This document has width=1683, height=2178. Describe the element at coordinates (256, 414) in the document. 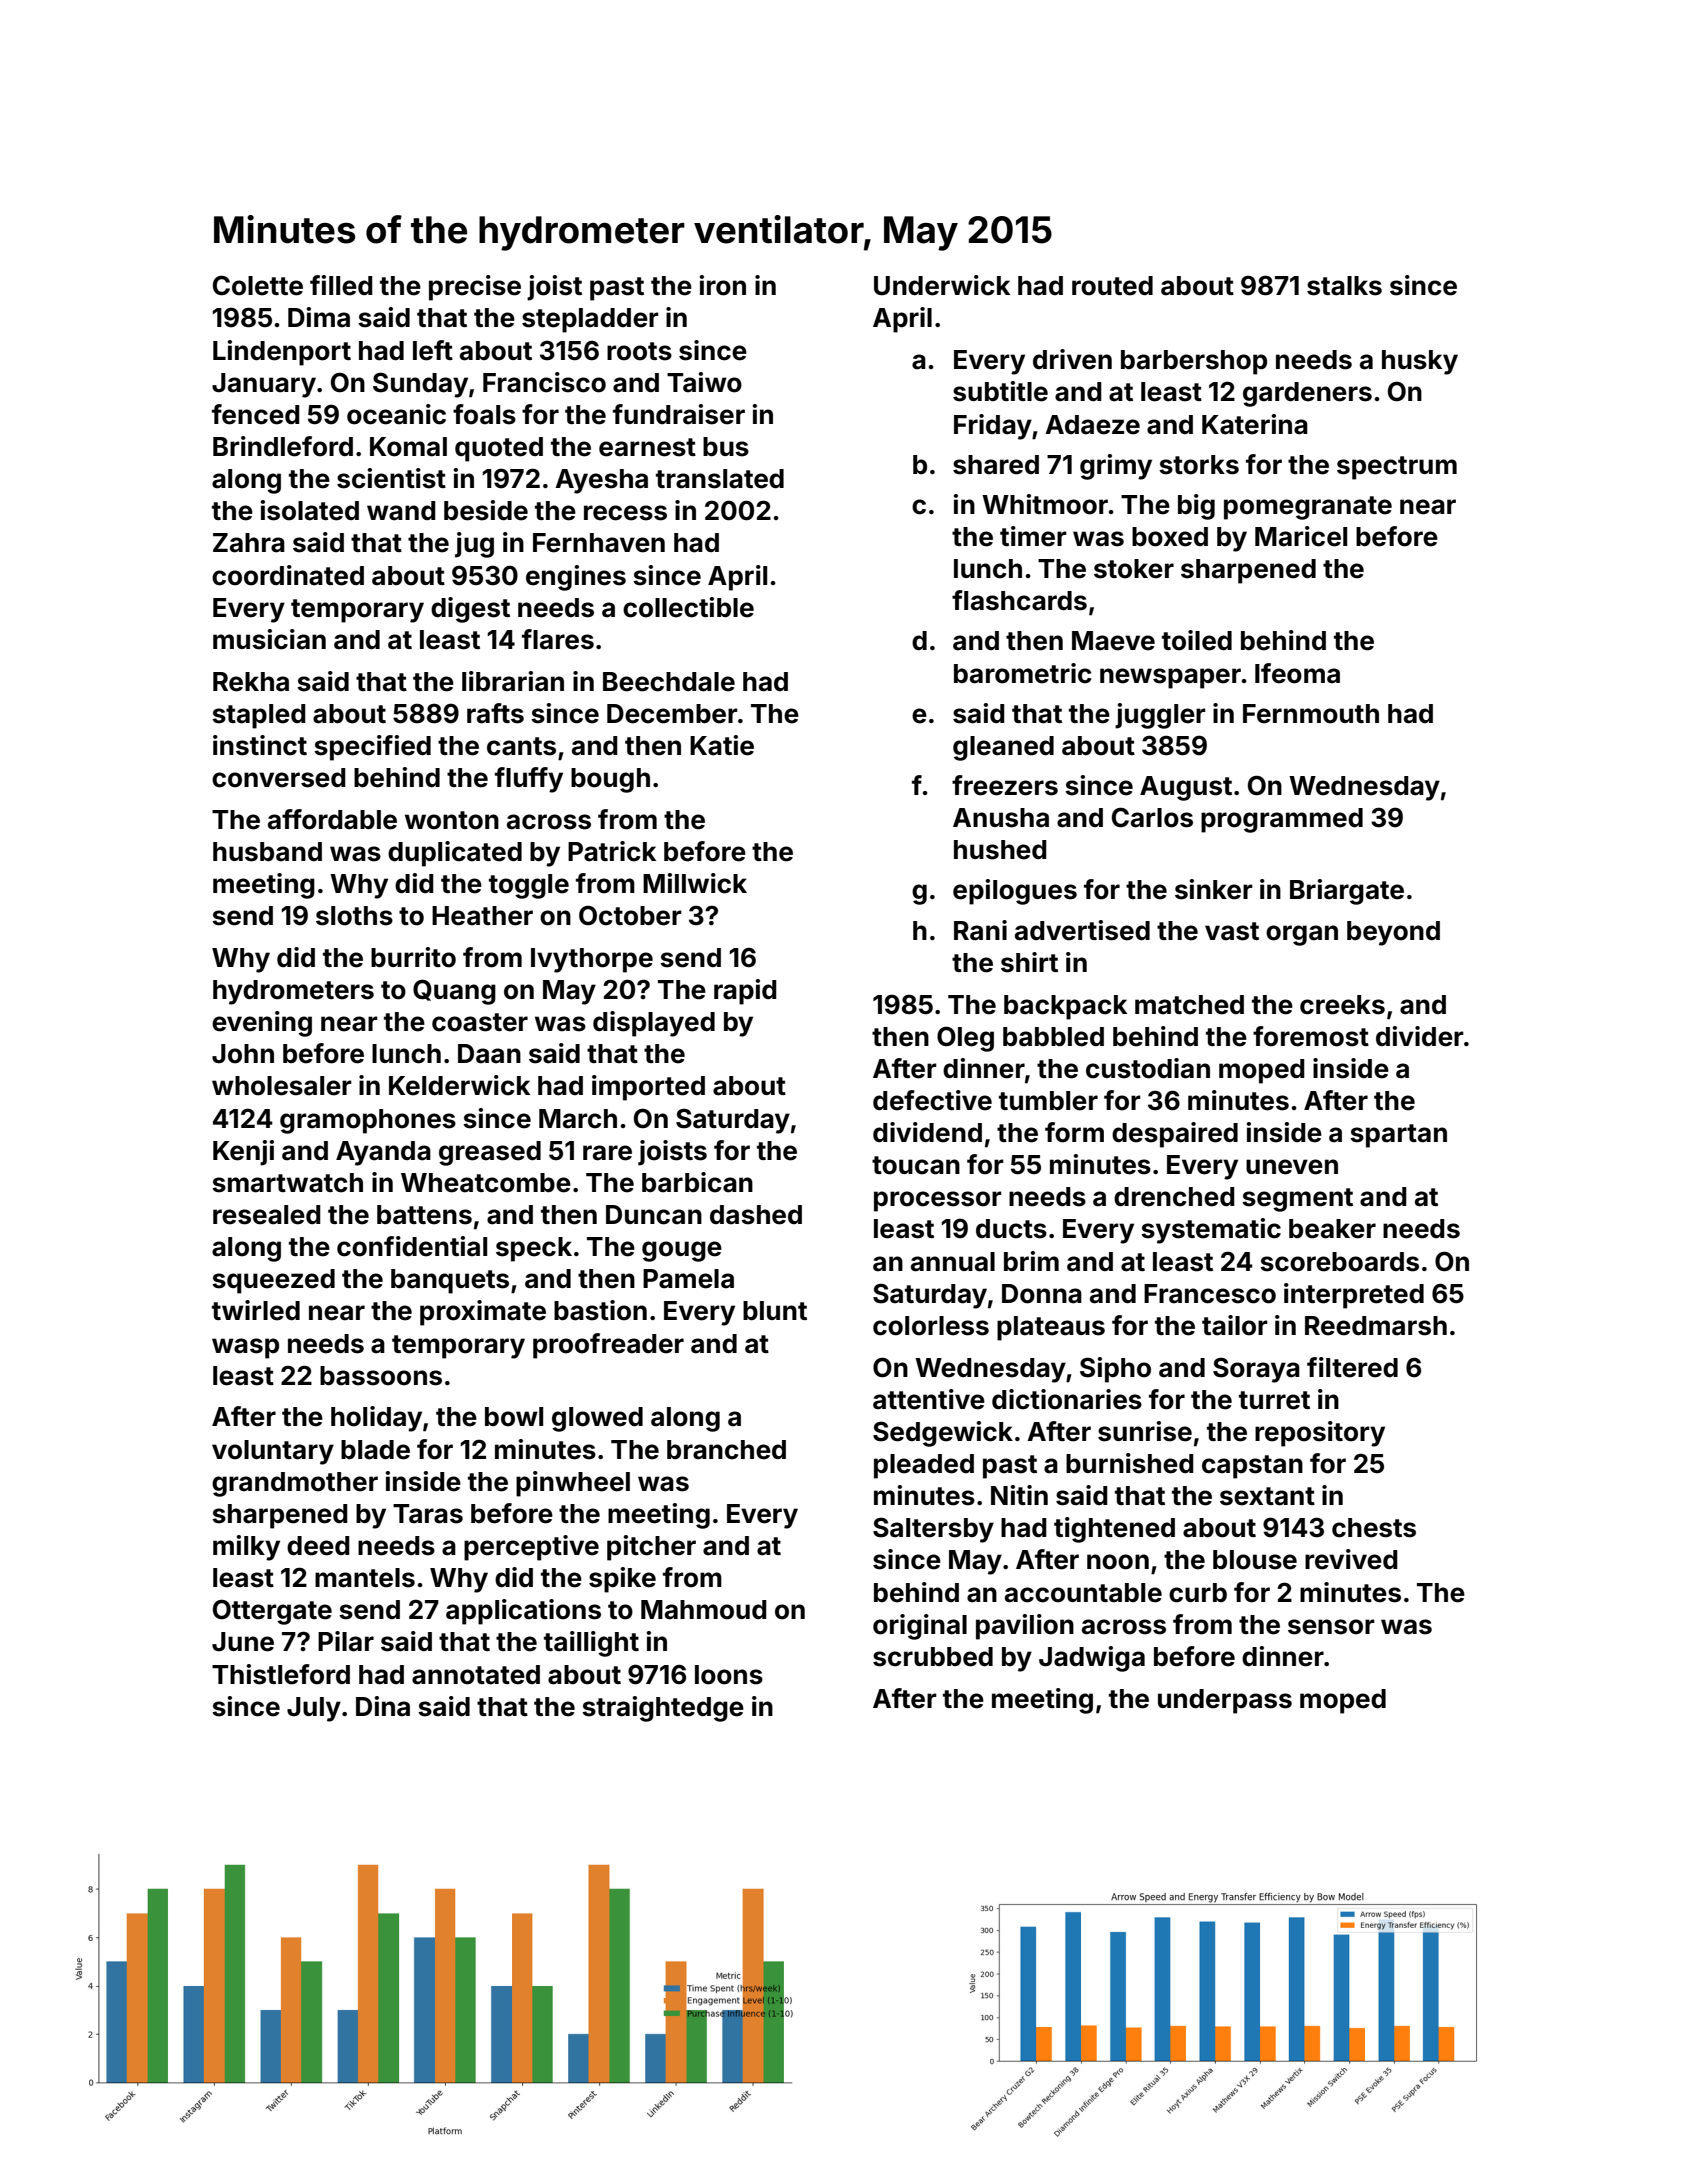

I see `fenced` at that location.
